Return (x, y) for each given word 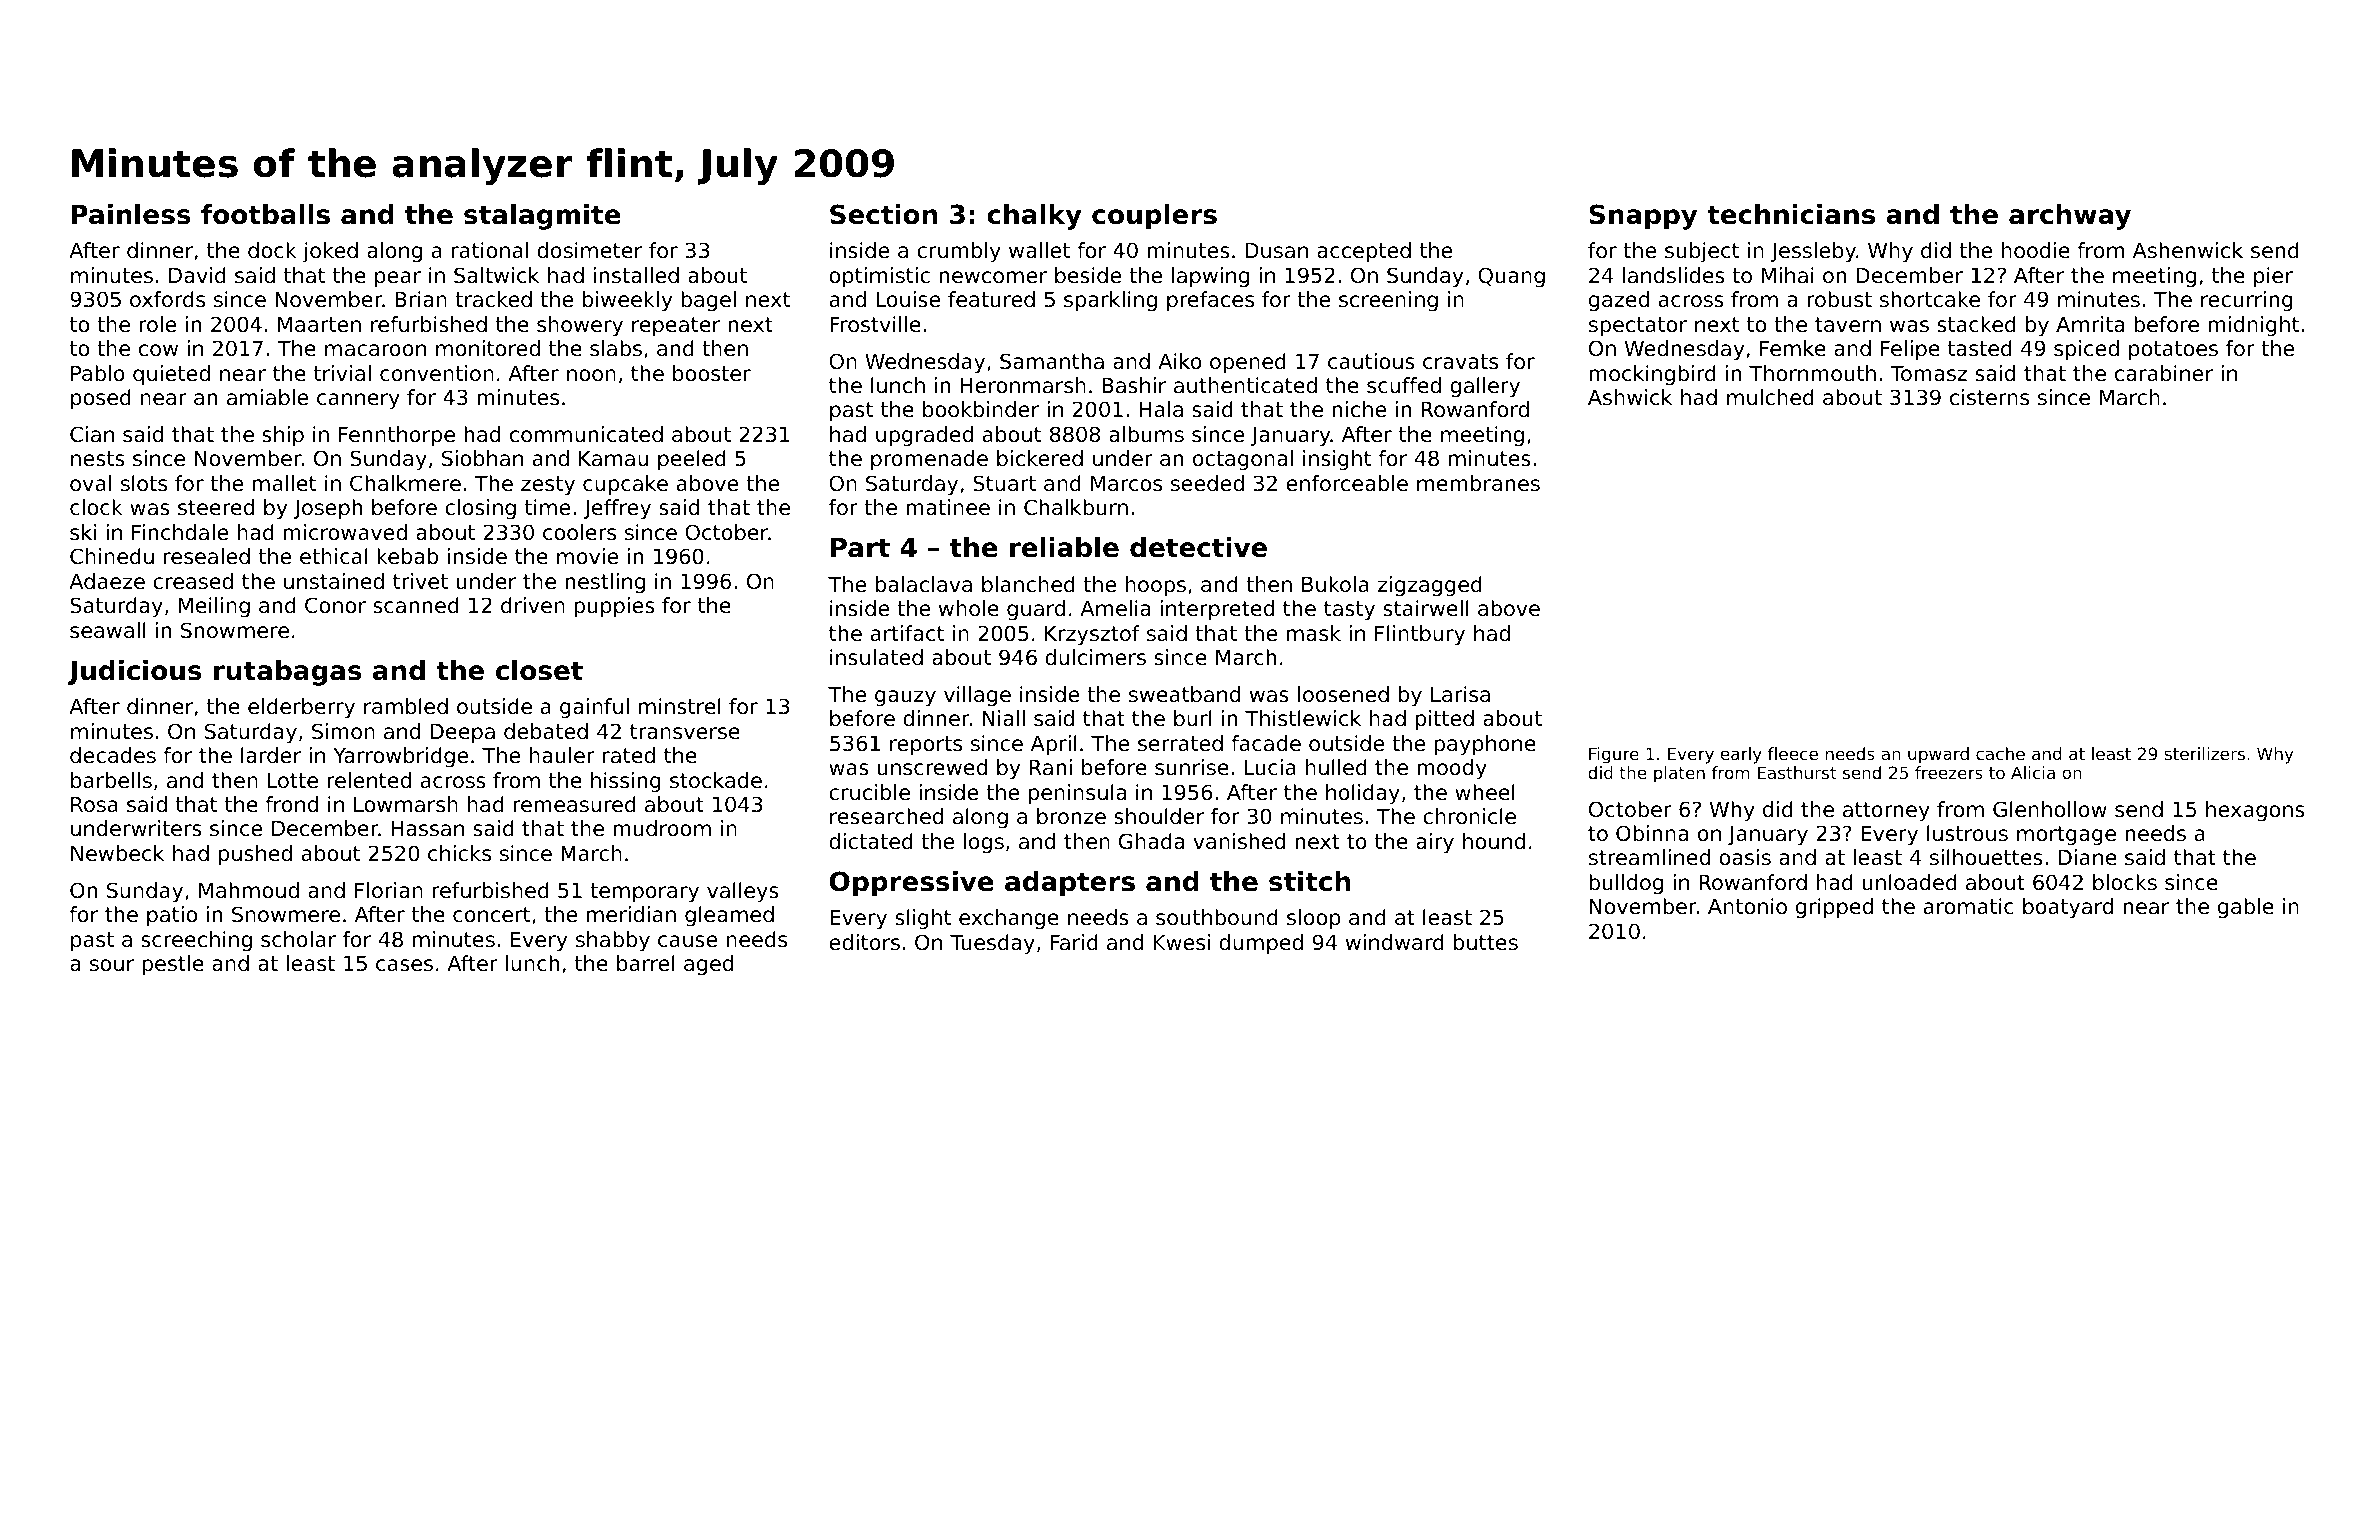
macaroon (375, 350)
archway (2070, 217)
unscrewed (932, 767)
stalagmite (542, 217)
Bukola (1335, 584)
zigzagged (1430, 586)
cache (2000, 753)
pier (2273, 277)
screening (1388, 301)
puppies (614, 607)
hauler (562, 755)
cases (404, 965)
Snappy (1643, 217)
